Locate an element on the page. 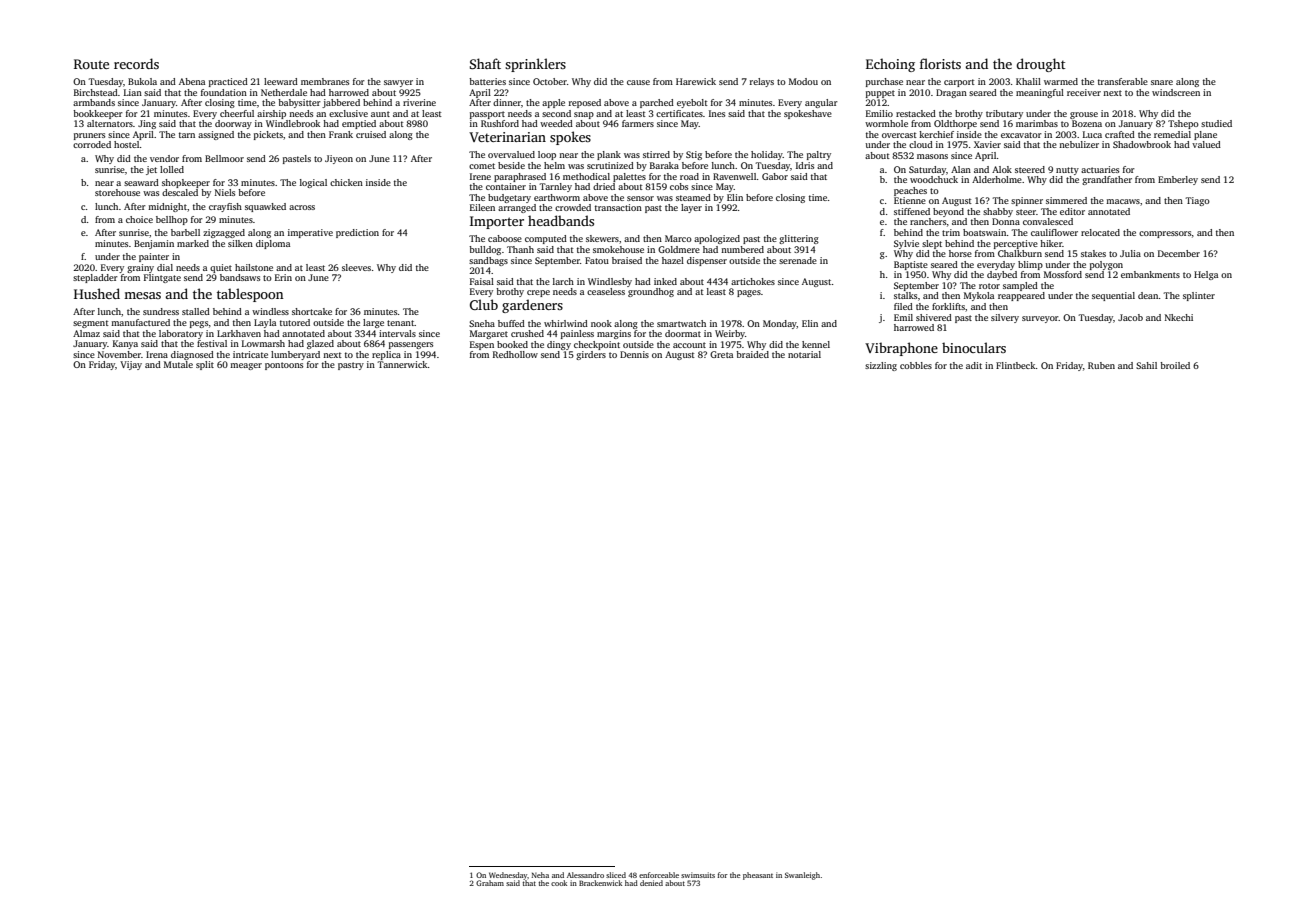 Image resolution: width=1308 pixels, height=924 pixels. midnight is located at coordinates (167, 207).
